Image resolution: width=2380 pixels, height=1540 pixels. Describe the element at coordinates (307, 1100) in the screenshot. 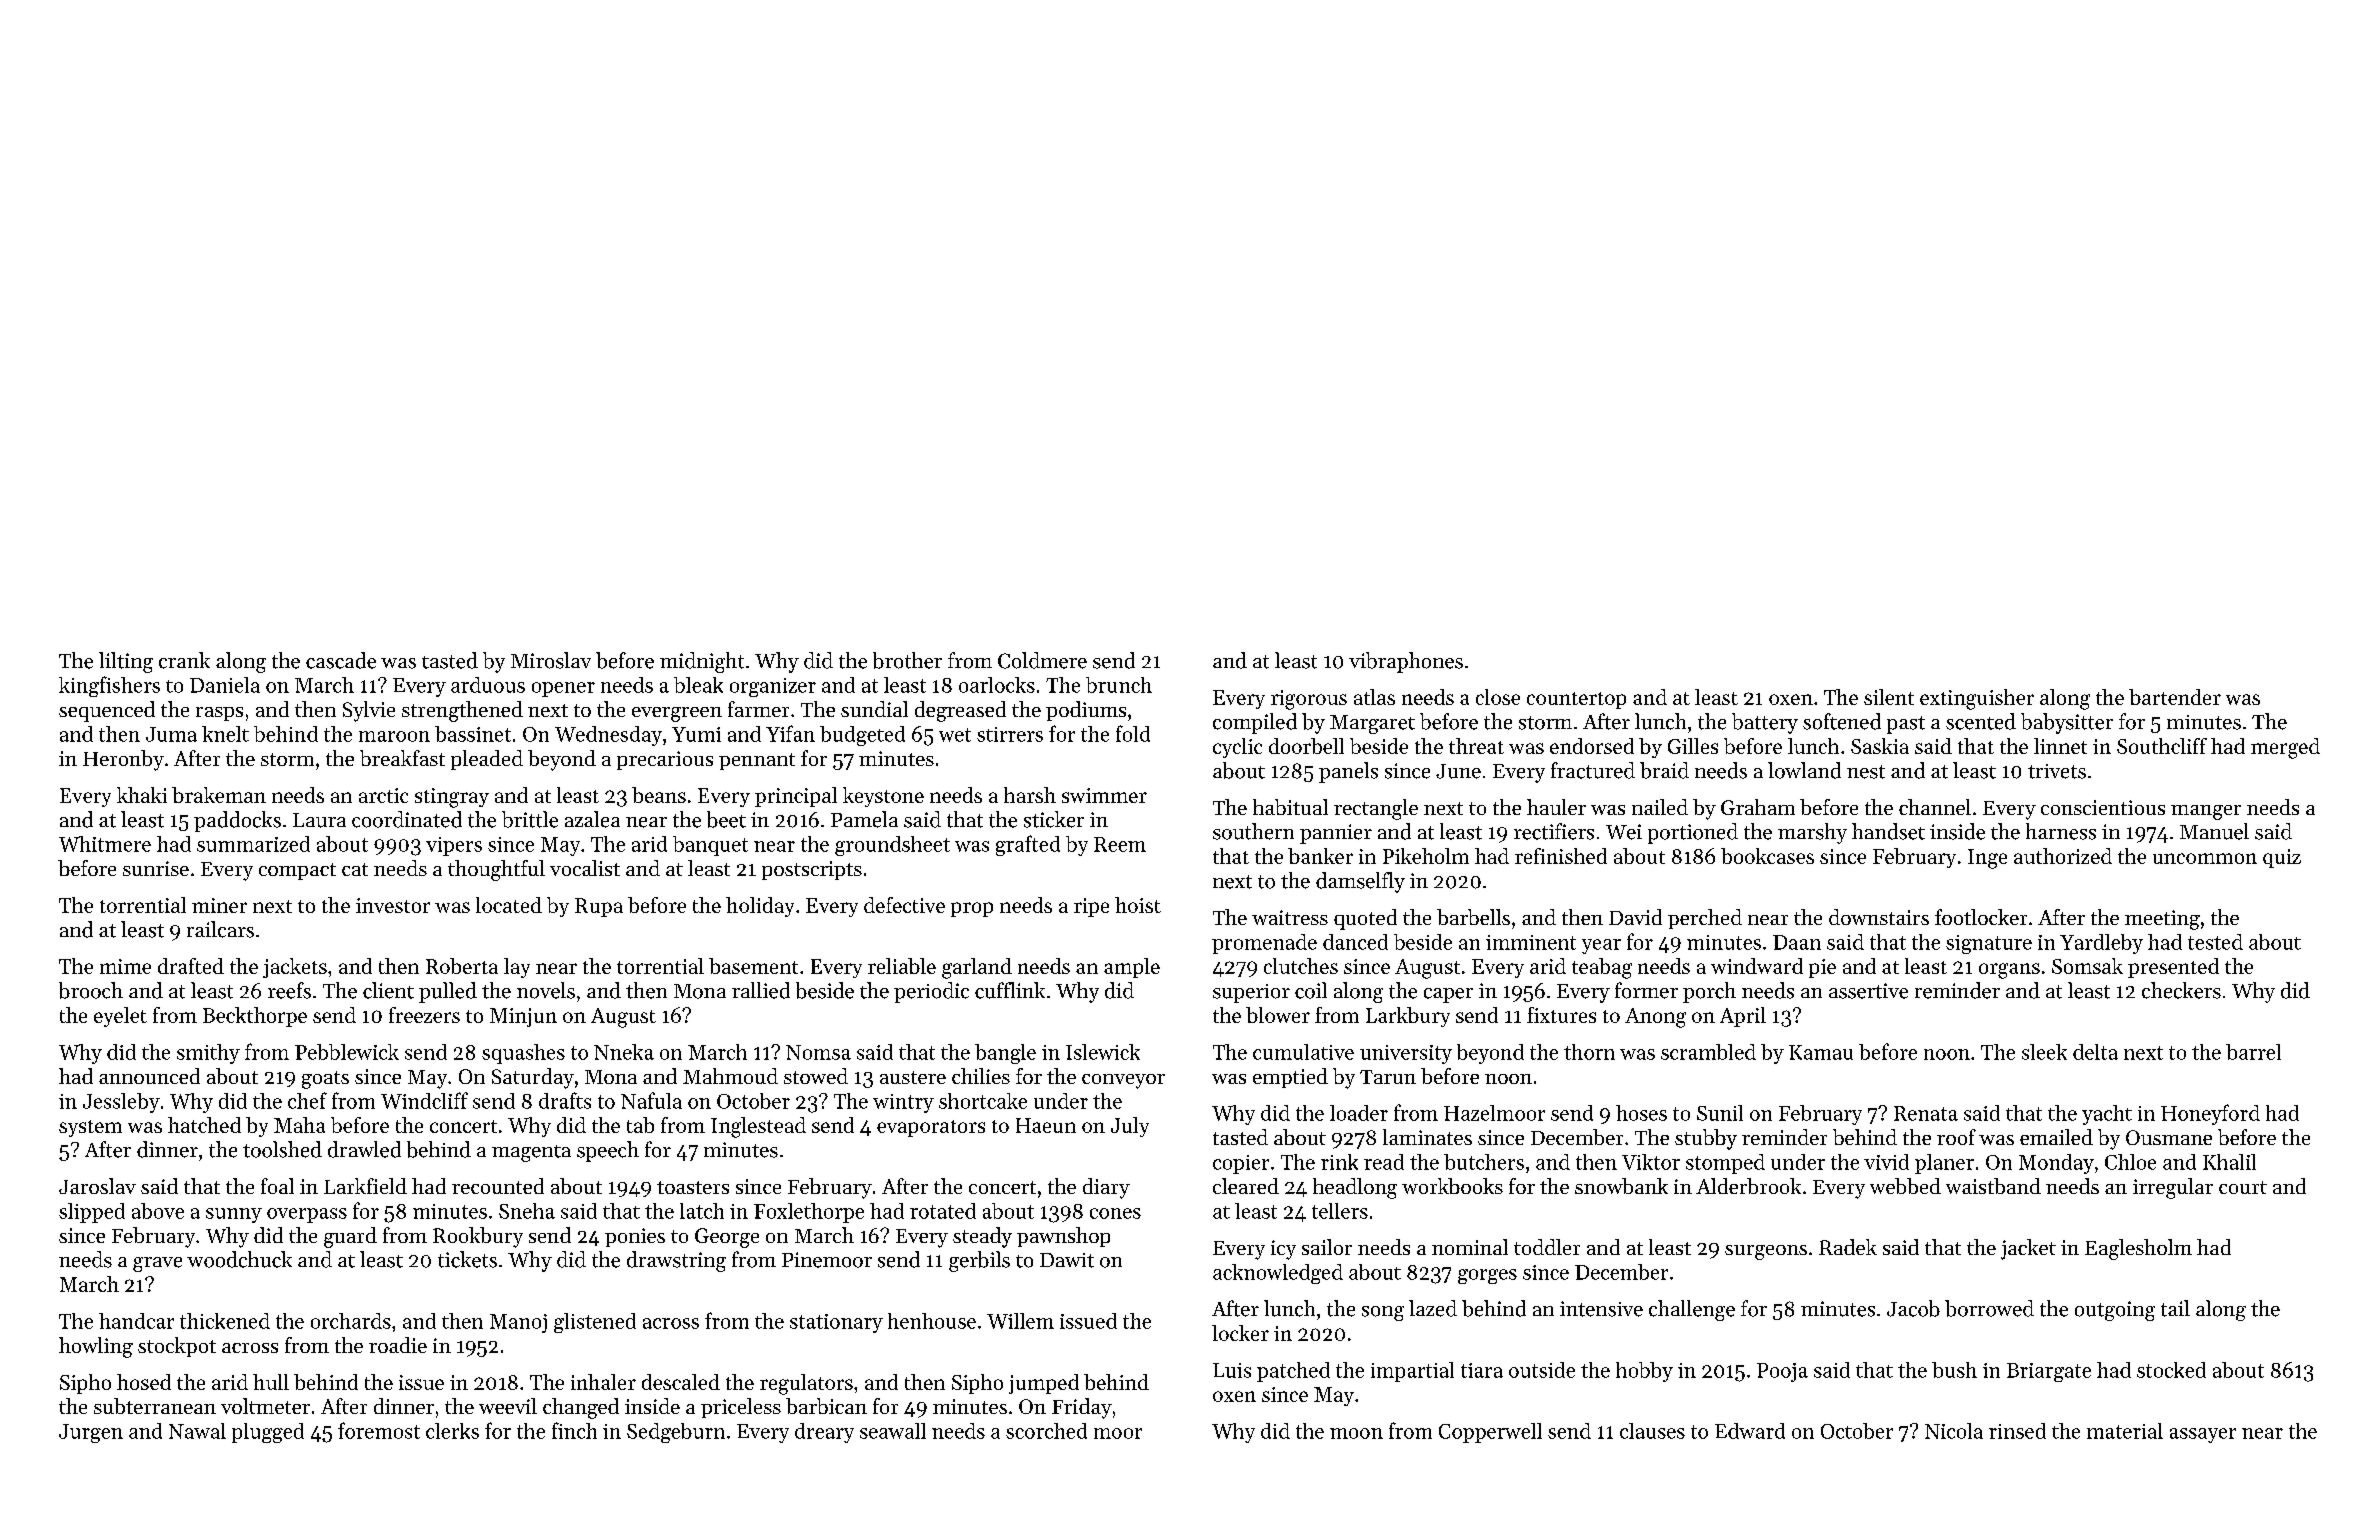

I see `chef` at that location.
